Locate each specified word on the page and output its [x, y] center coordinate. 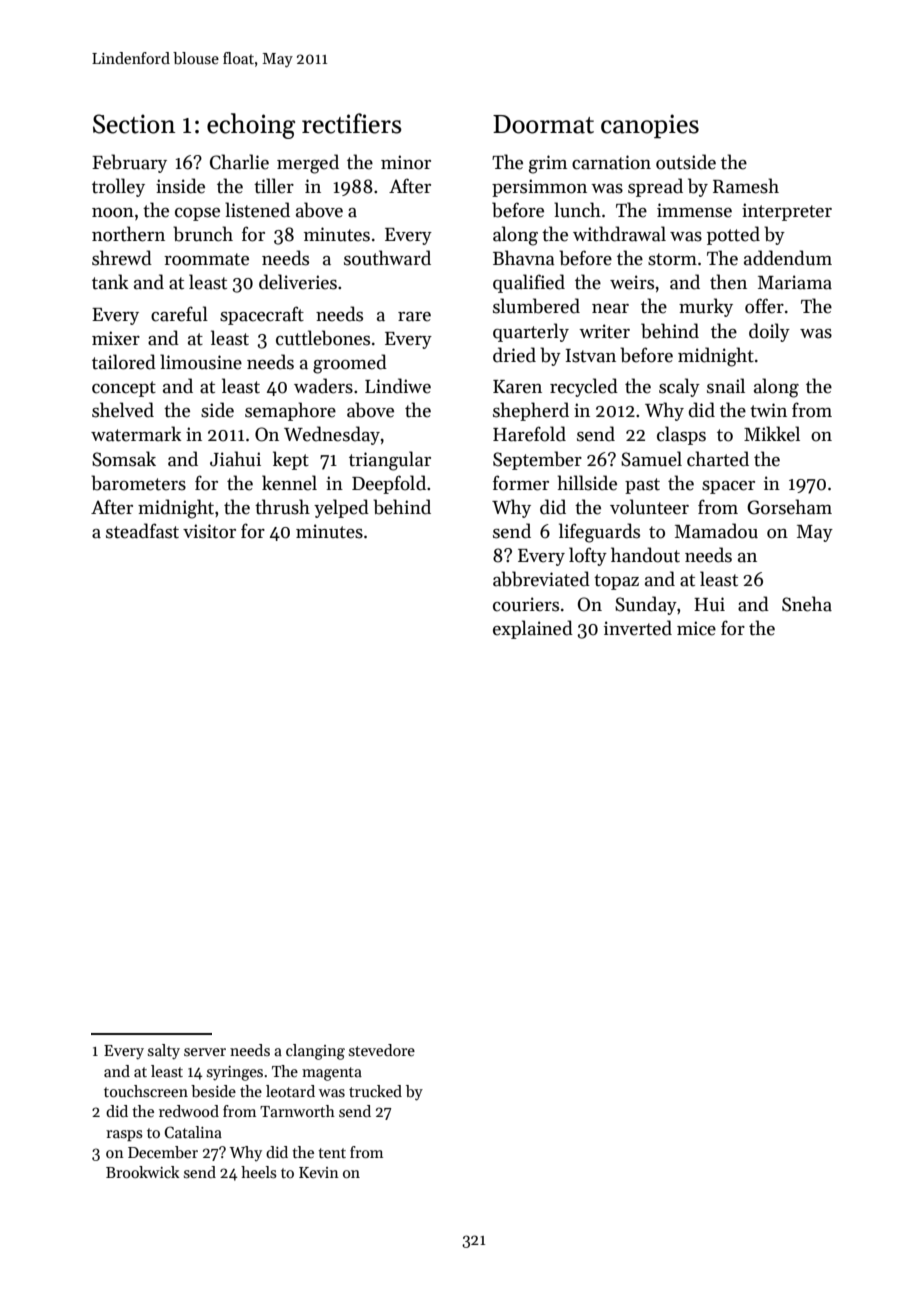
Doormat [543, 124]
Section [134, 124]
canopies [650, 126]
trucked [375, 1091]
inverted [638, 628]
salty [164, 1051]
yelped [341, 508]
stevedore [382, 1050]
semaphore [290, 411]
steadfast [142, 531]
